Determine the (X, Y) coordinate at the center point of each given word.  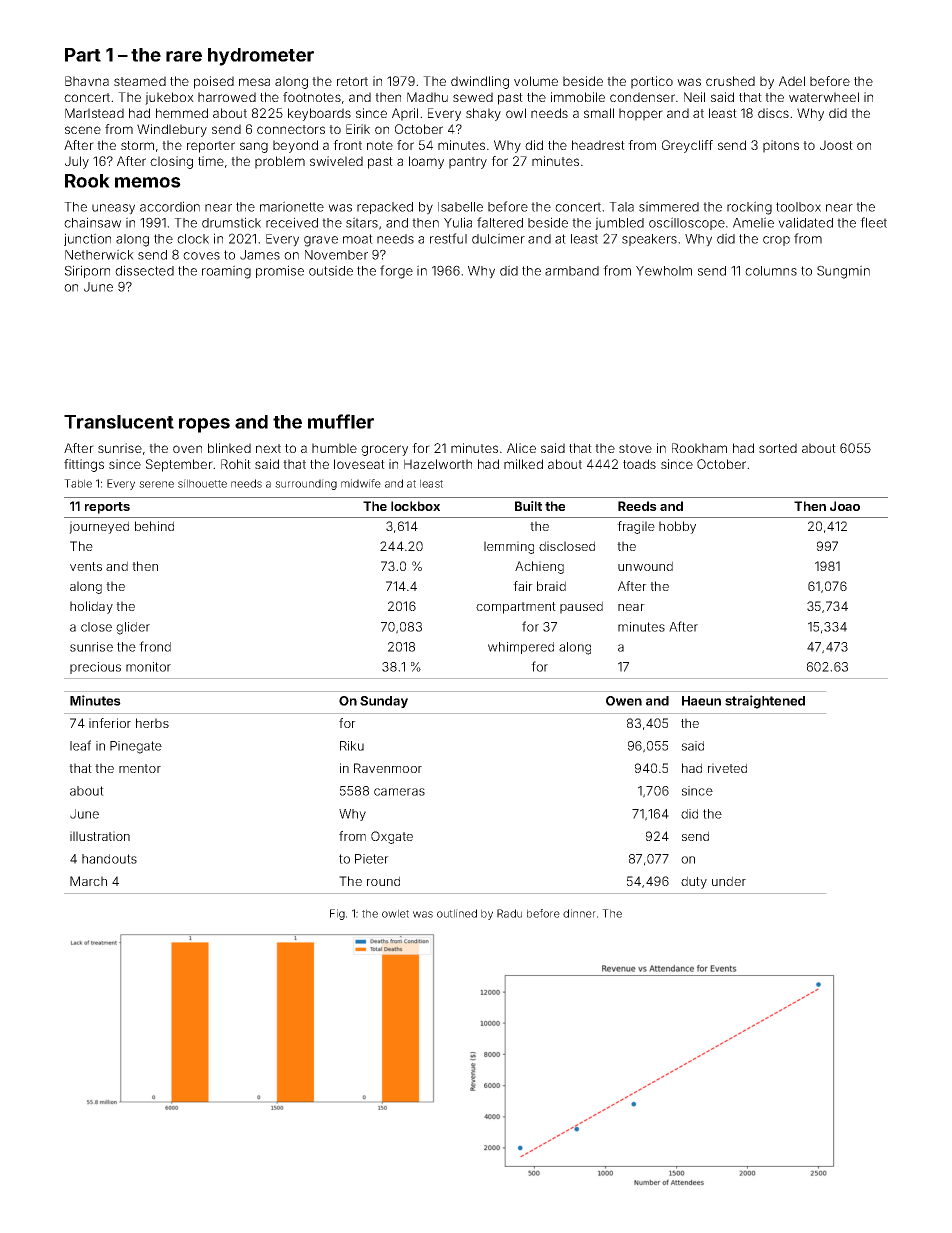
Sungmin (843, 272)
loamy (426, 162)
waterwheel (824, 97)
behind (154, 526)
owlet (395, 913)
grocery (384, 450)
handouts (109, 859)
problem (280, 162)
